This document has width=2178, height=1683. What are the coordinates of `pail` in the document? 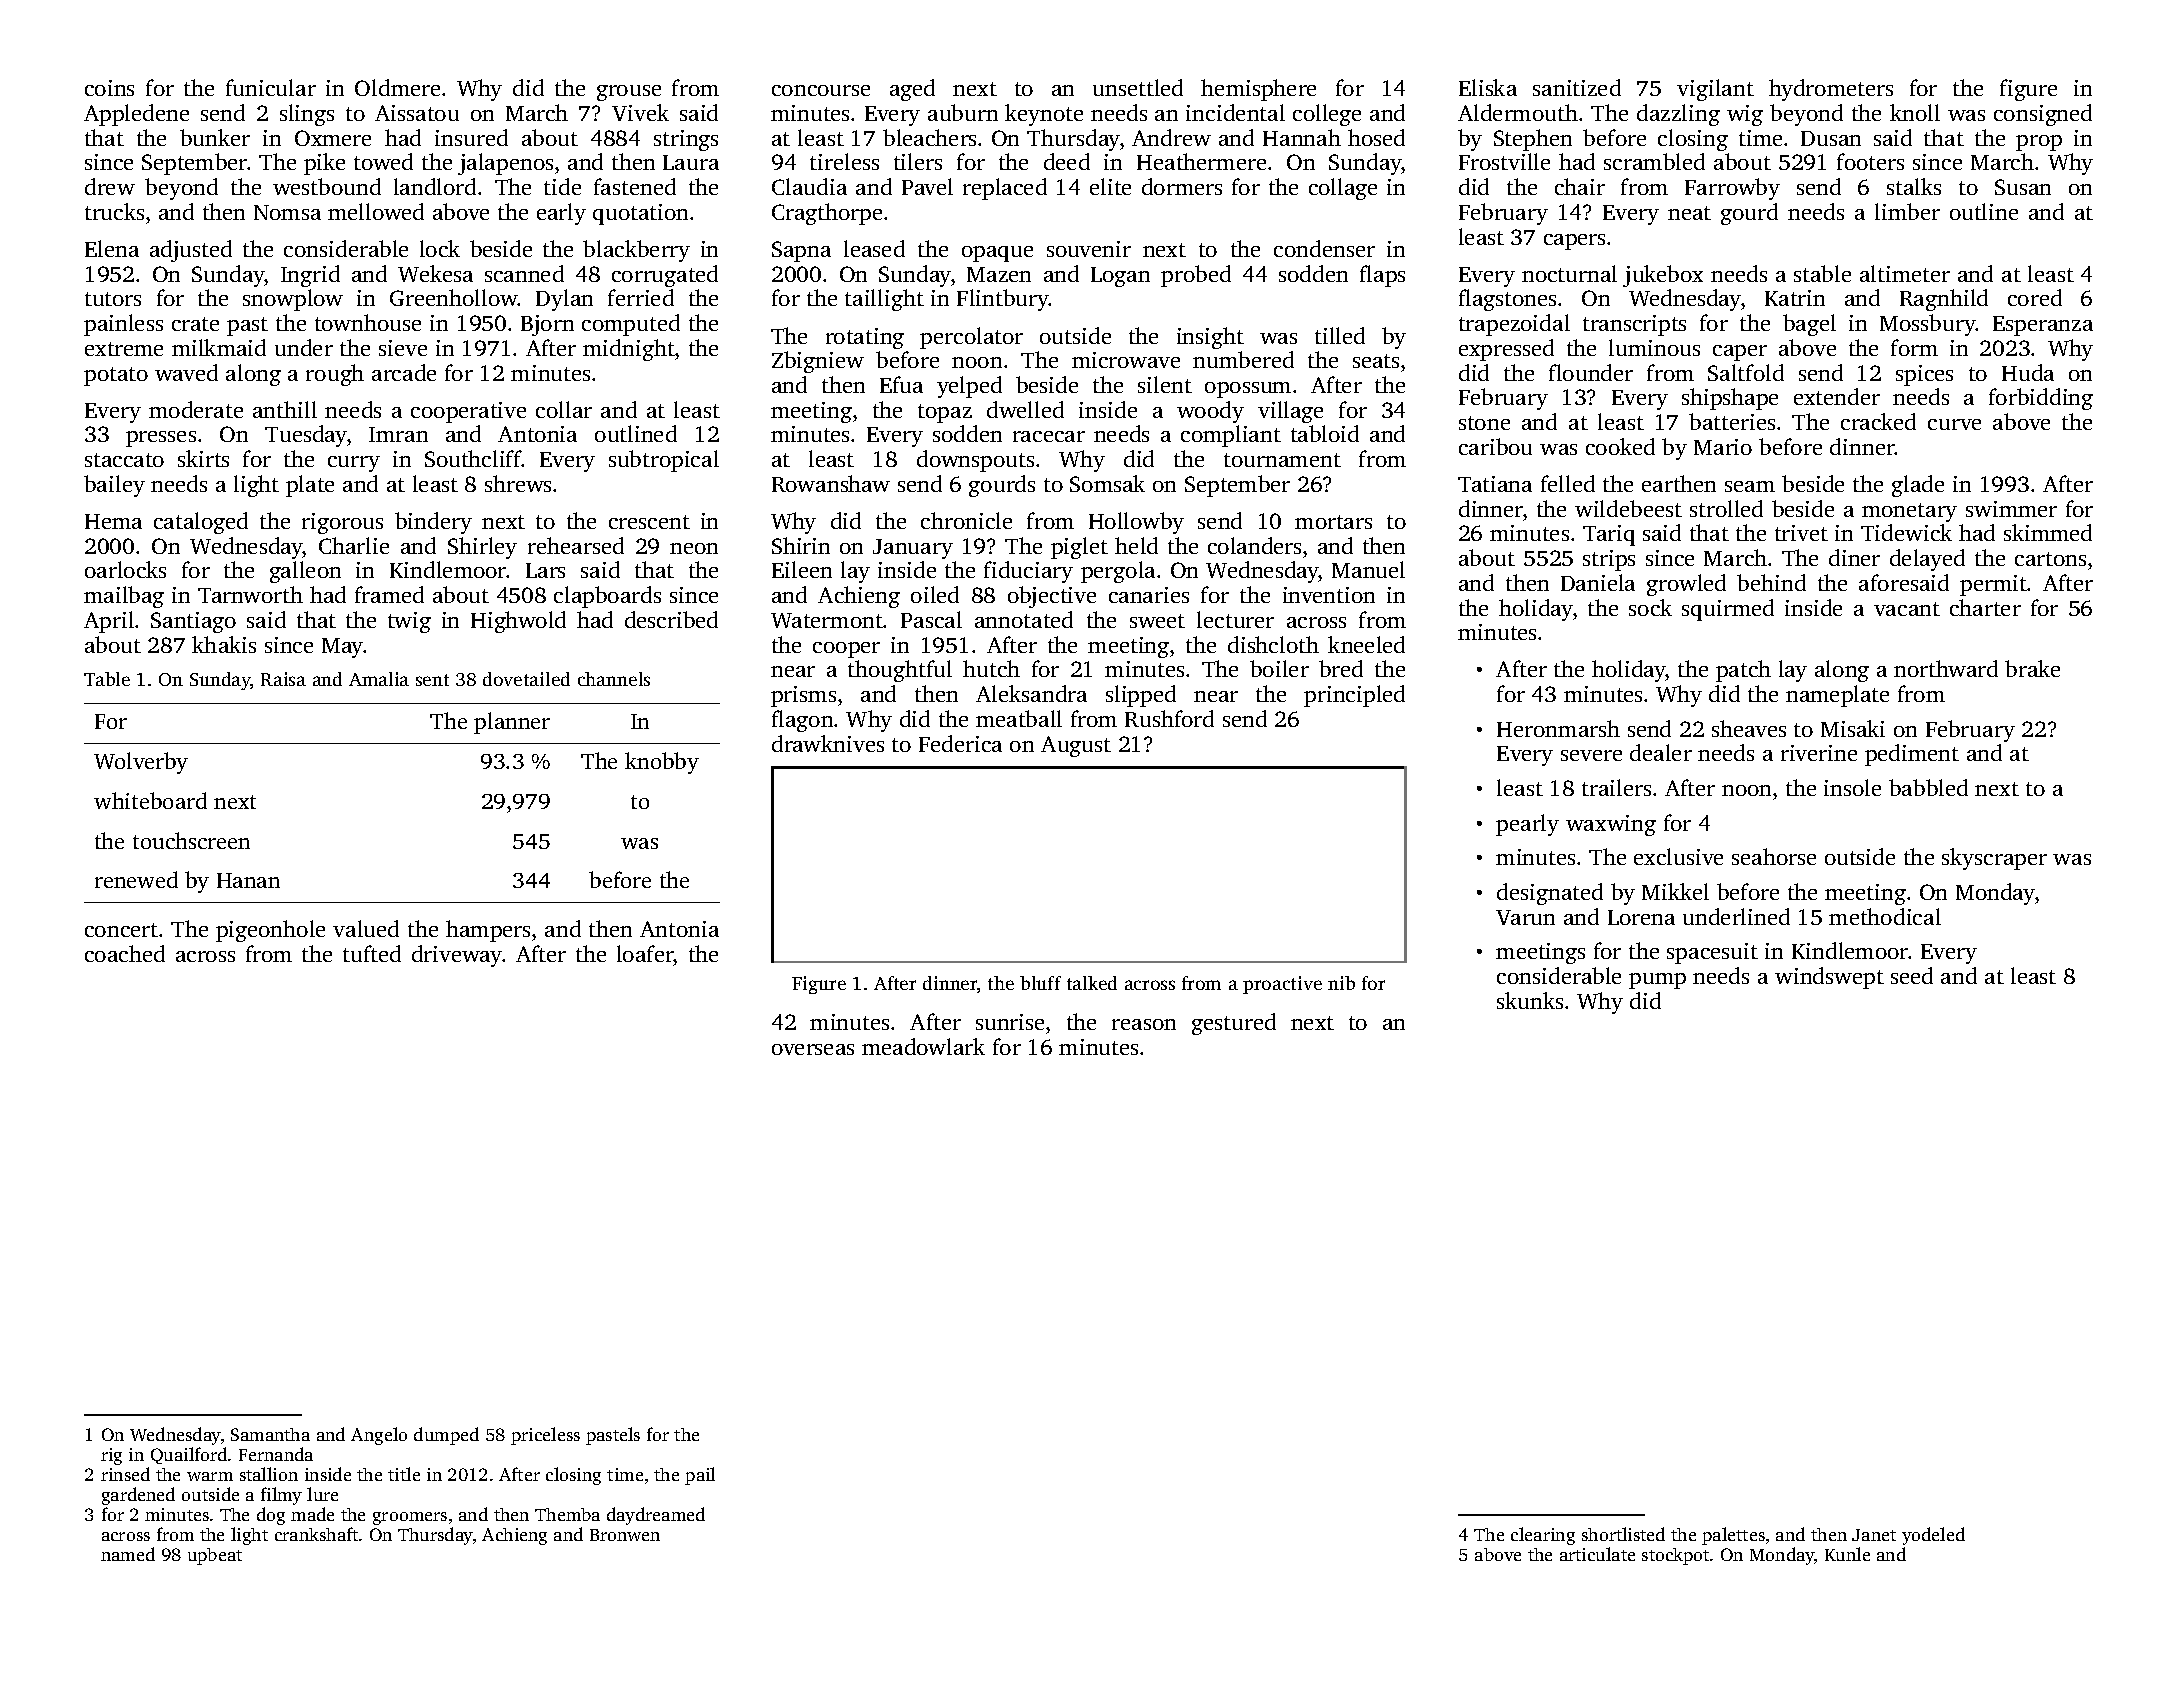 It's located at (700, 1476).
